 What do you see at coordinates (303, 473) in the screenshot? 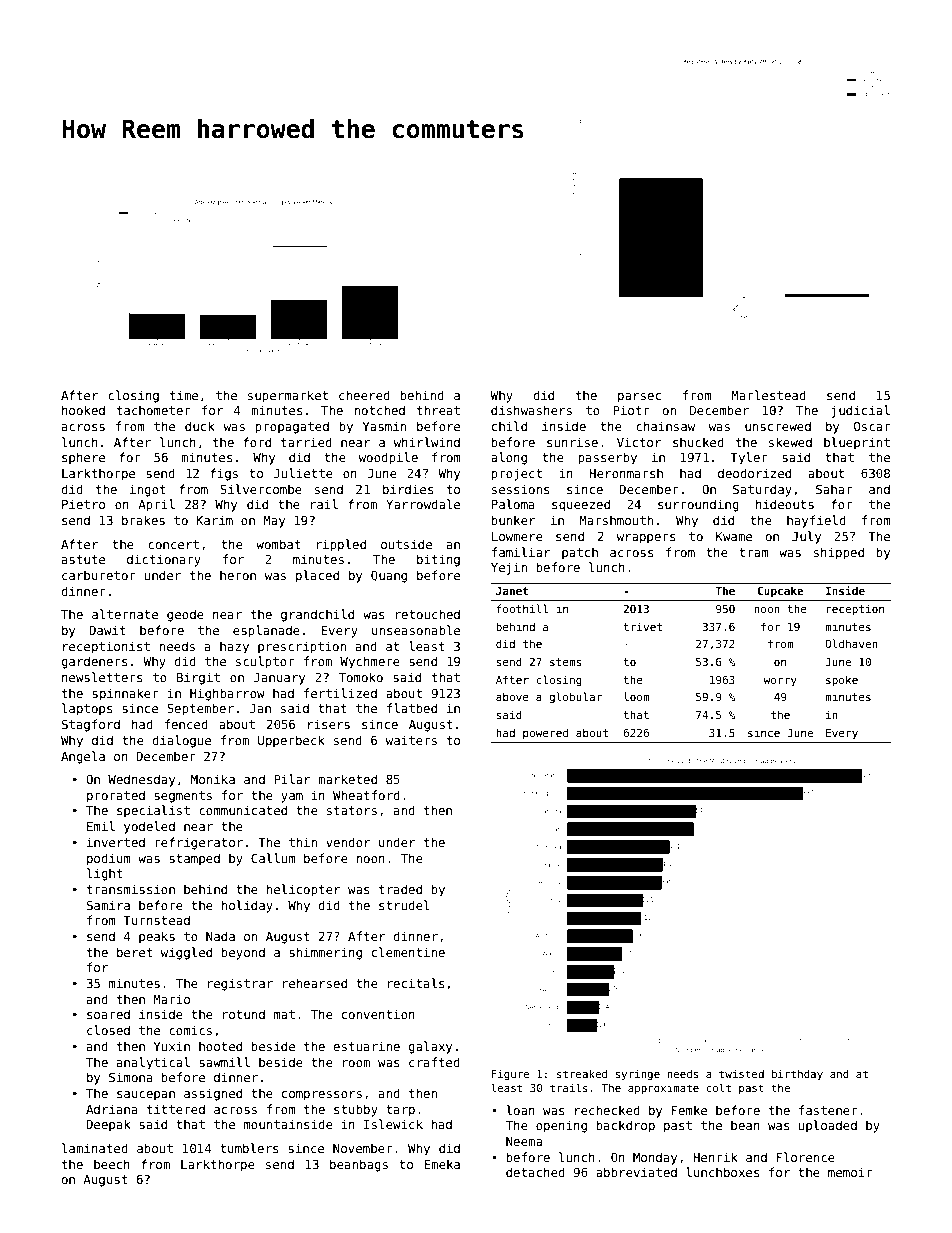
I see `Juliette` at bounding box center [303, 473].
